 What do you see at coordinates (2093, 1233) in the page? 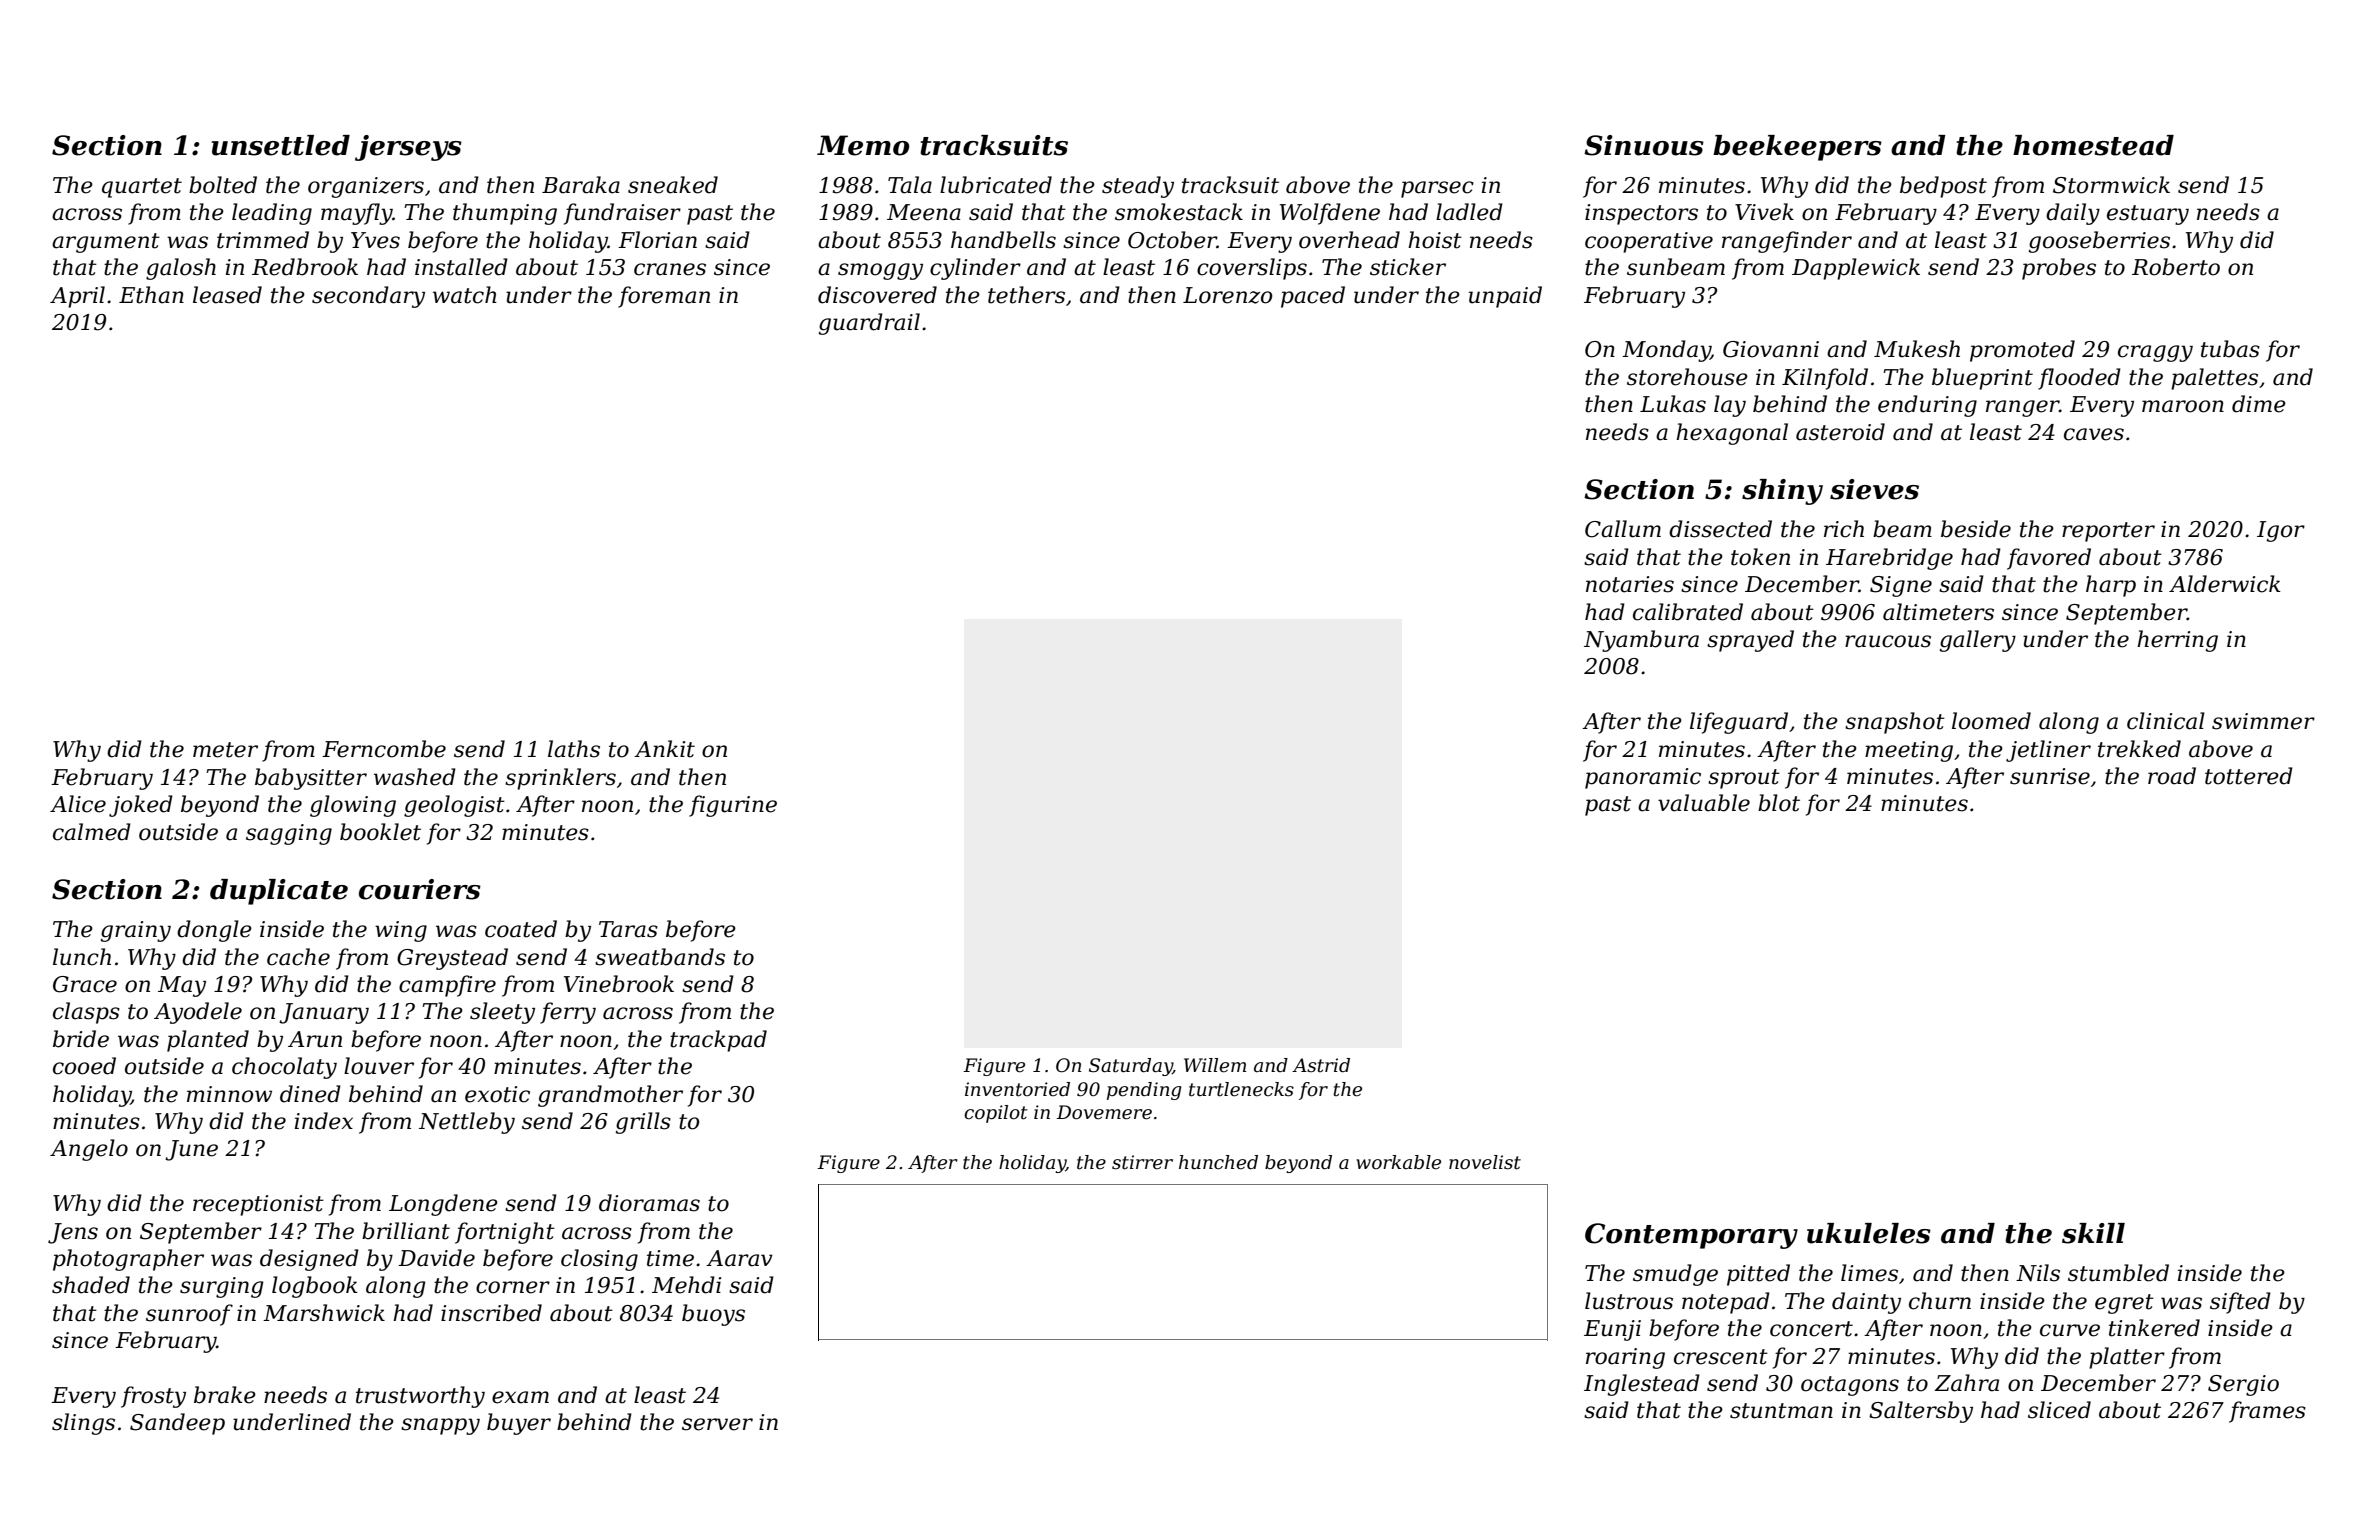
I see `skill` at bounding box center [2093, 1233].
